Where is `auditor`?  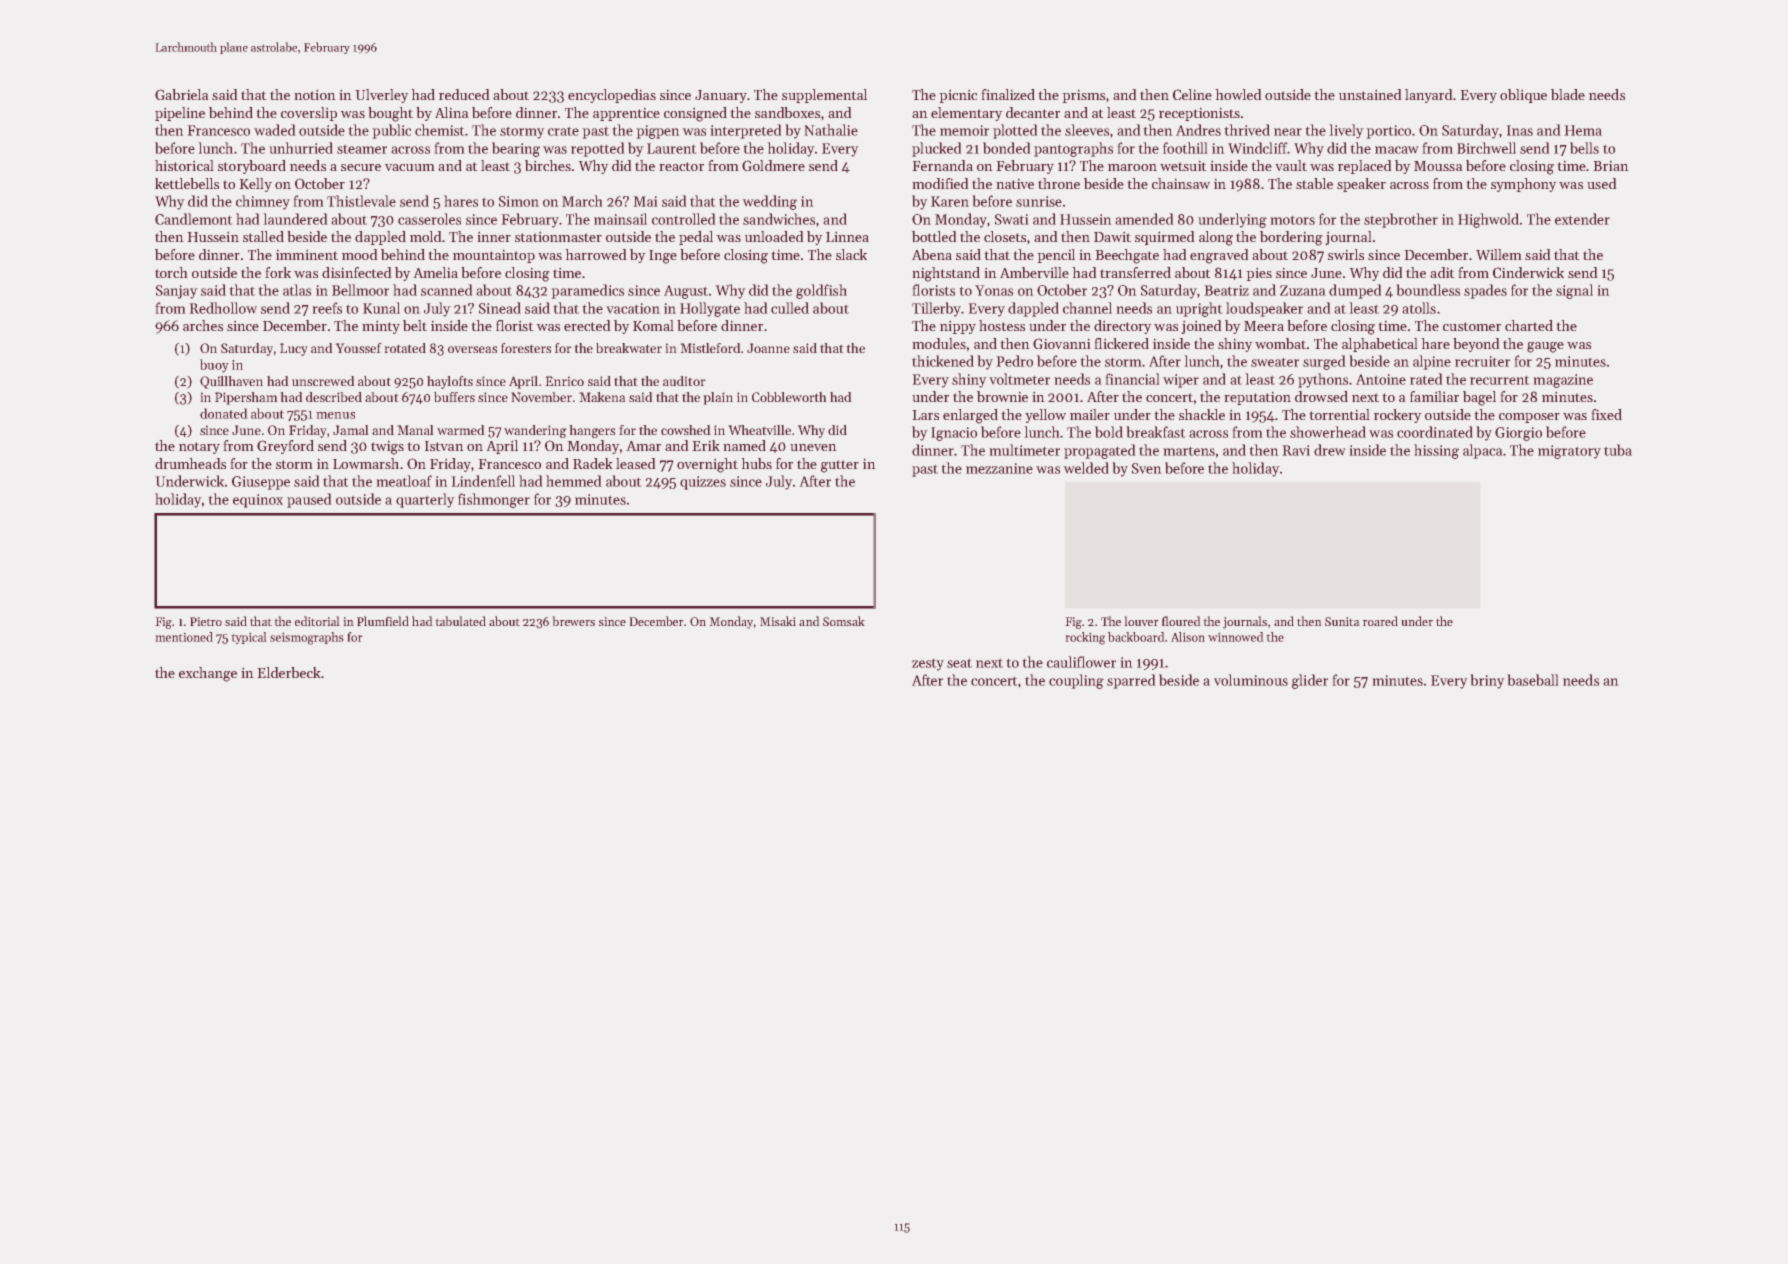
auditor is located at coordinates (684, 381).
